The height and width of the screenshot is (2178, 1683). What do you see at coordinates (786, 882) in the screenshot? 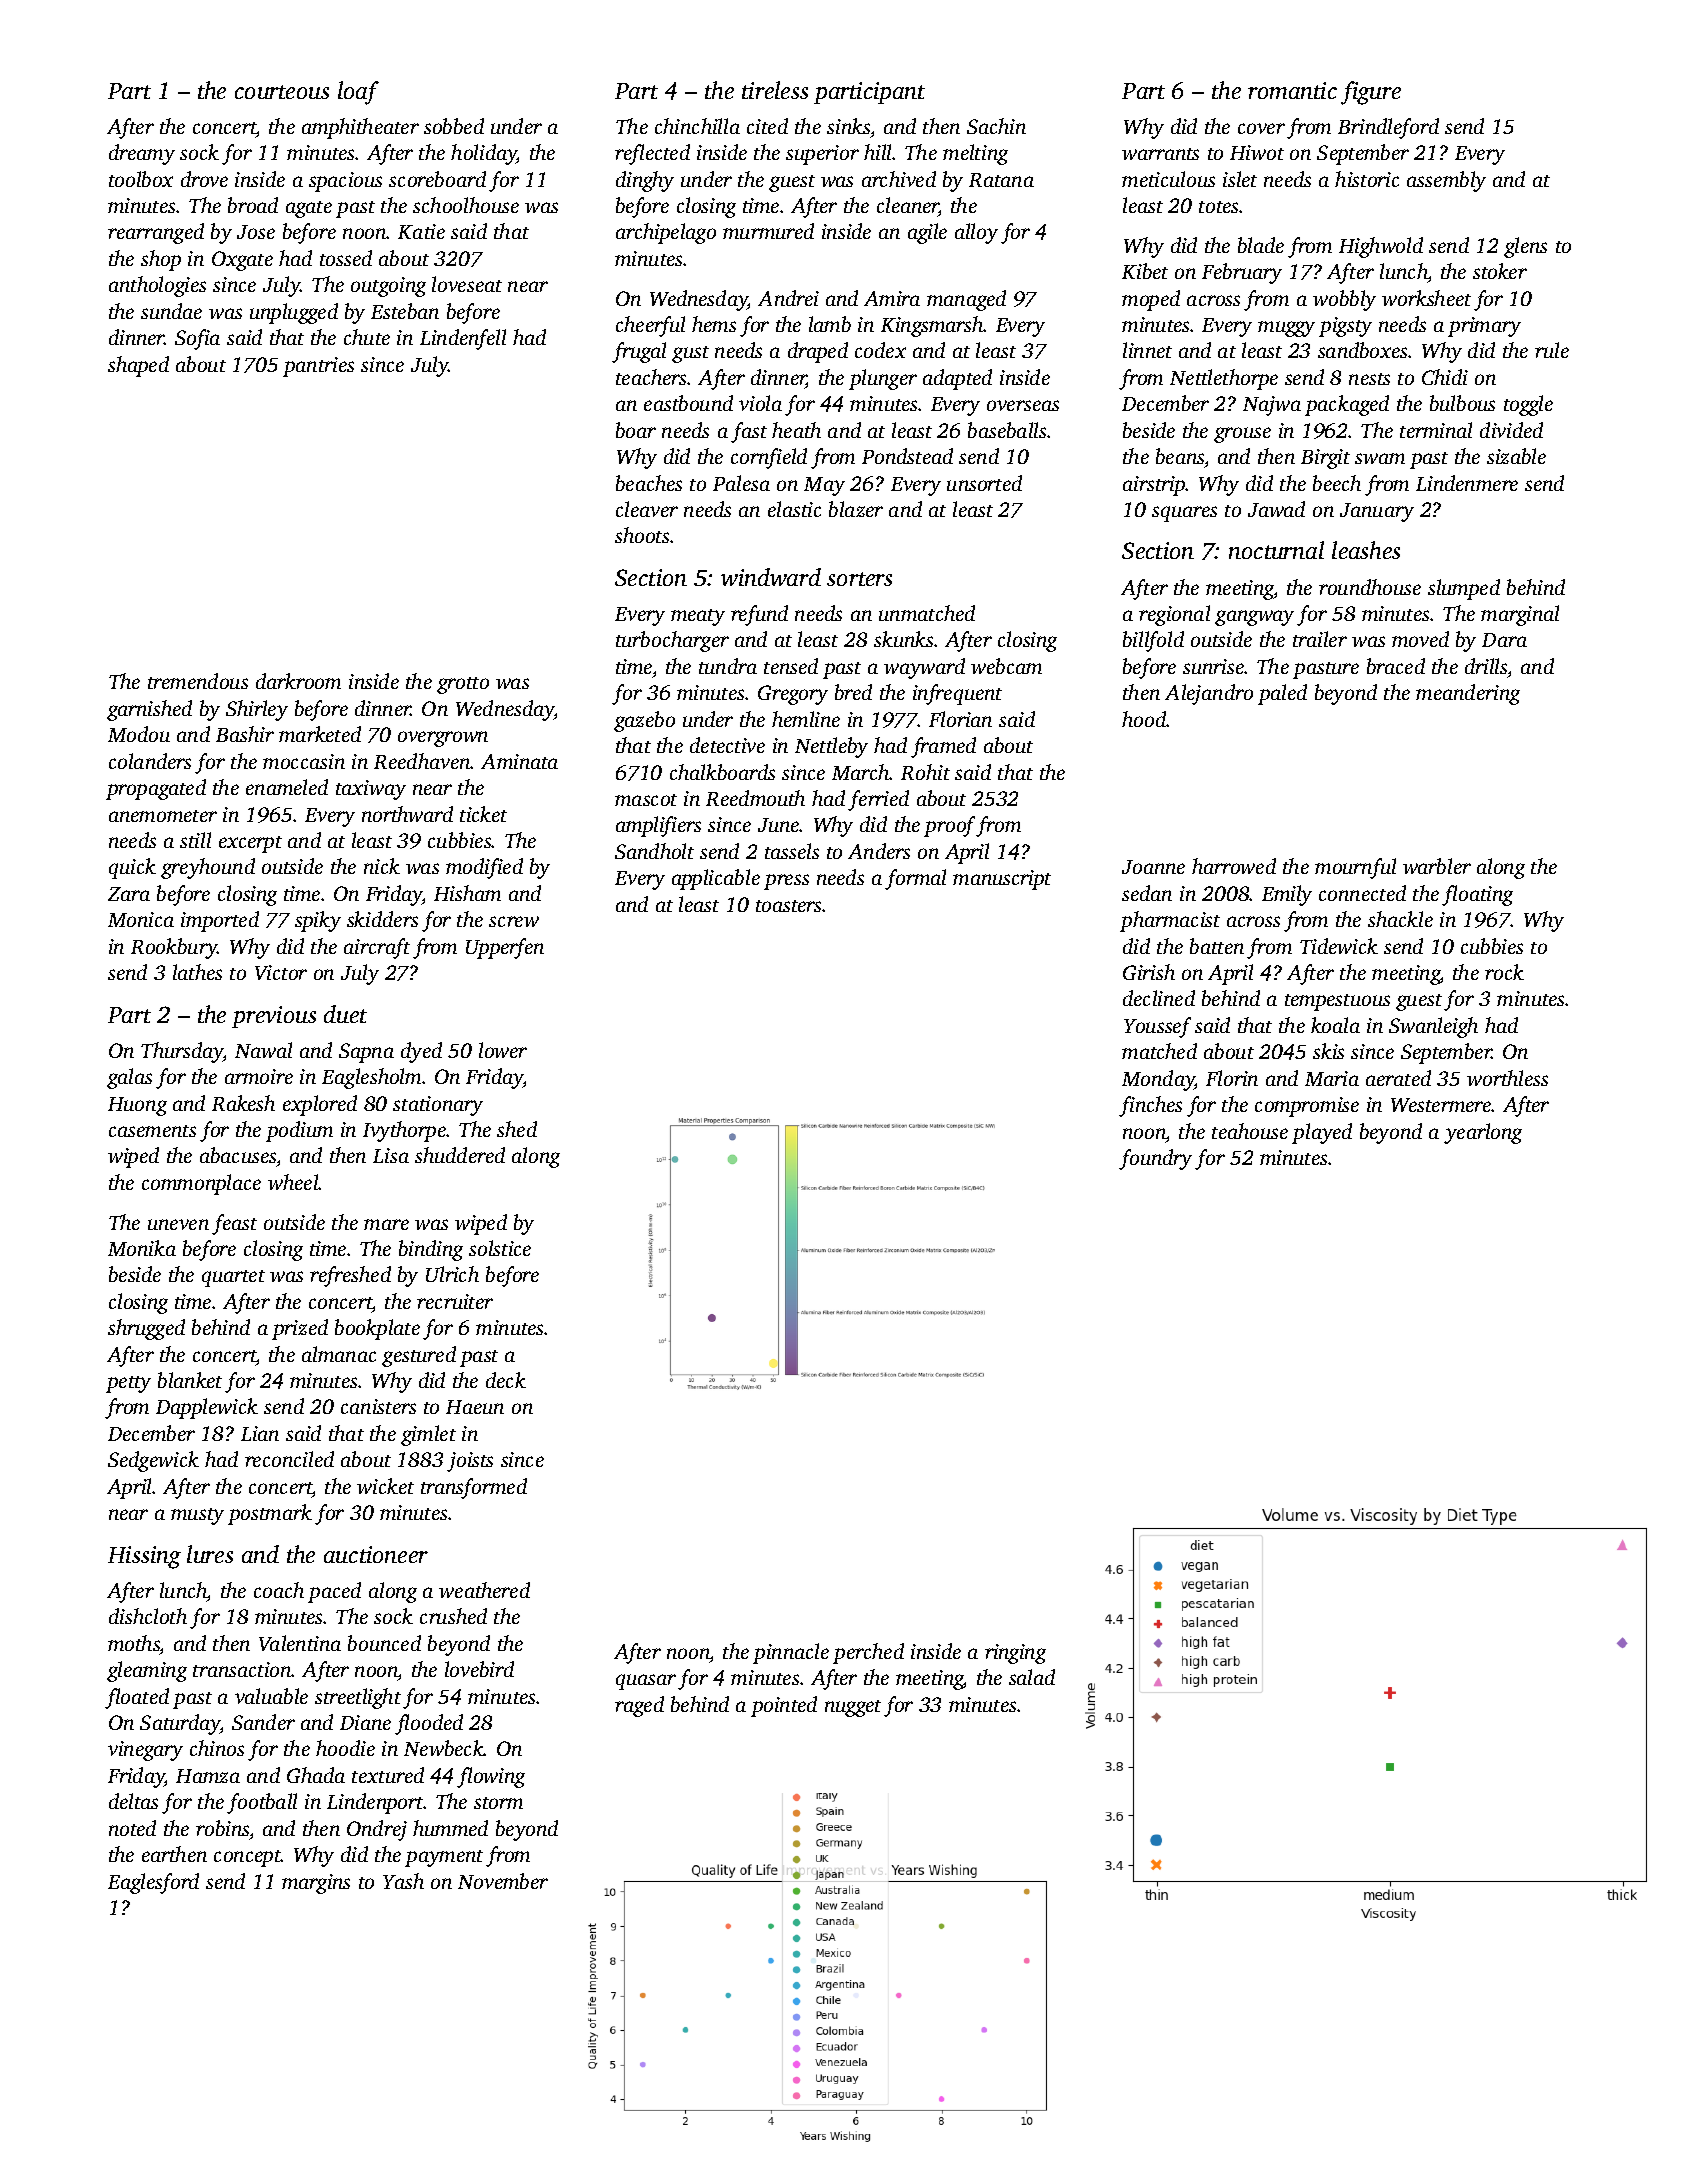
I see `press` at bounding box center [786, 882].
